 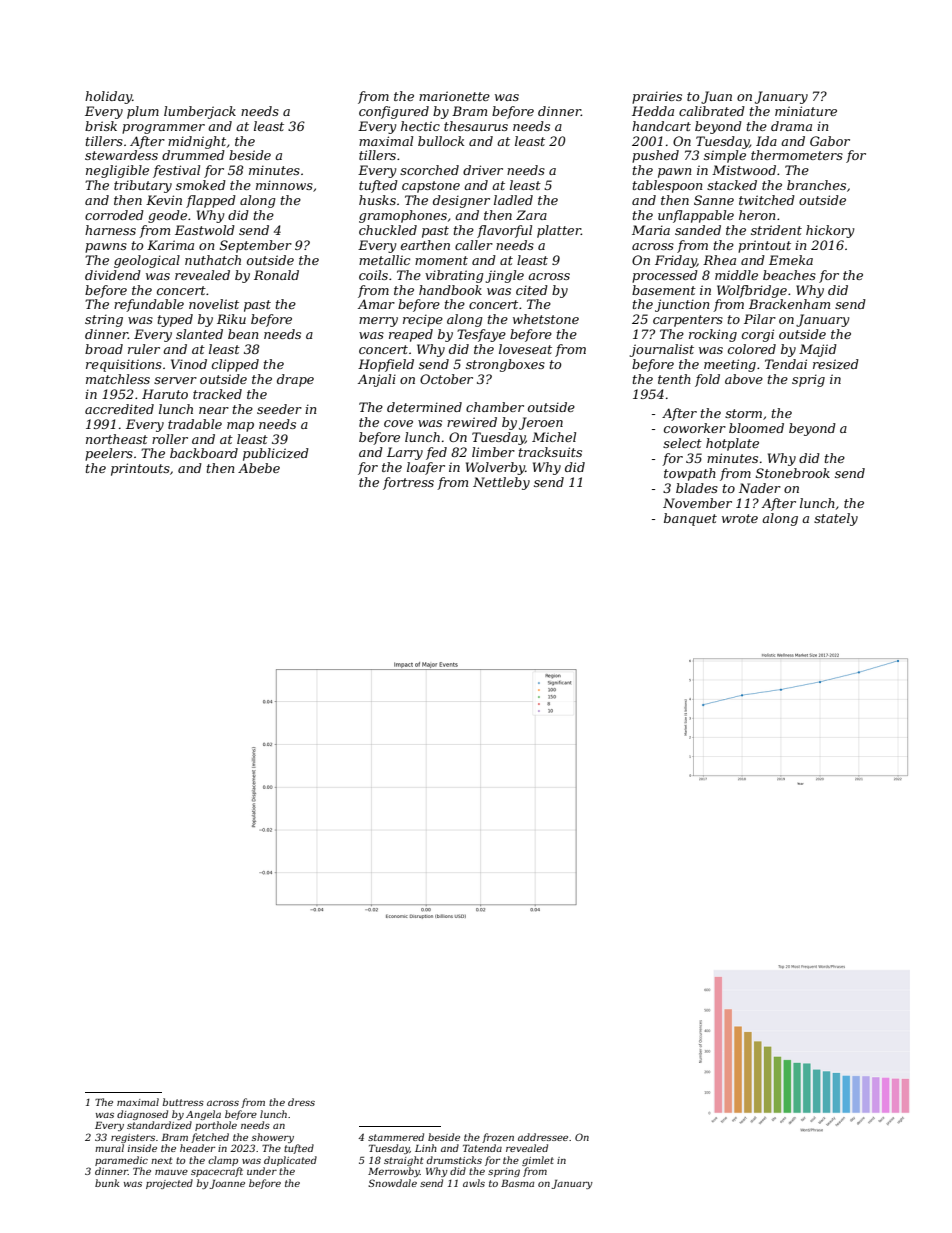 What do you see at coordinates (408, 483) in the image?
I see `fortress` at bounding box center [408, 483].
